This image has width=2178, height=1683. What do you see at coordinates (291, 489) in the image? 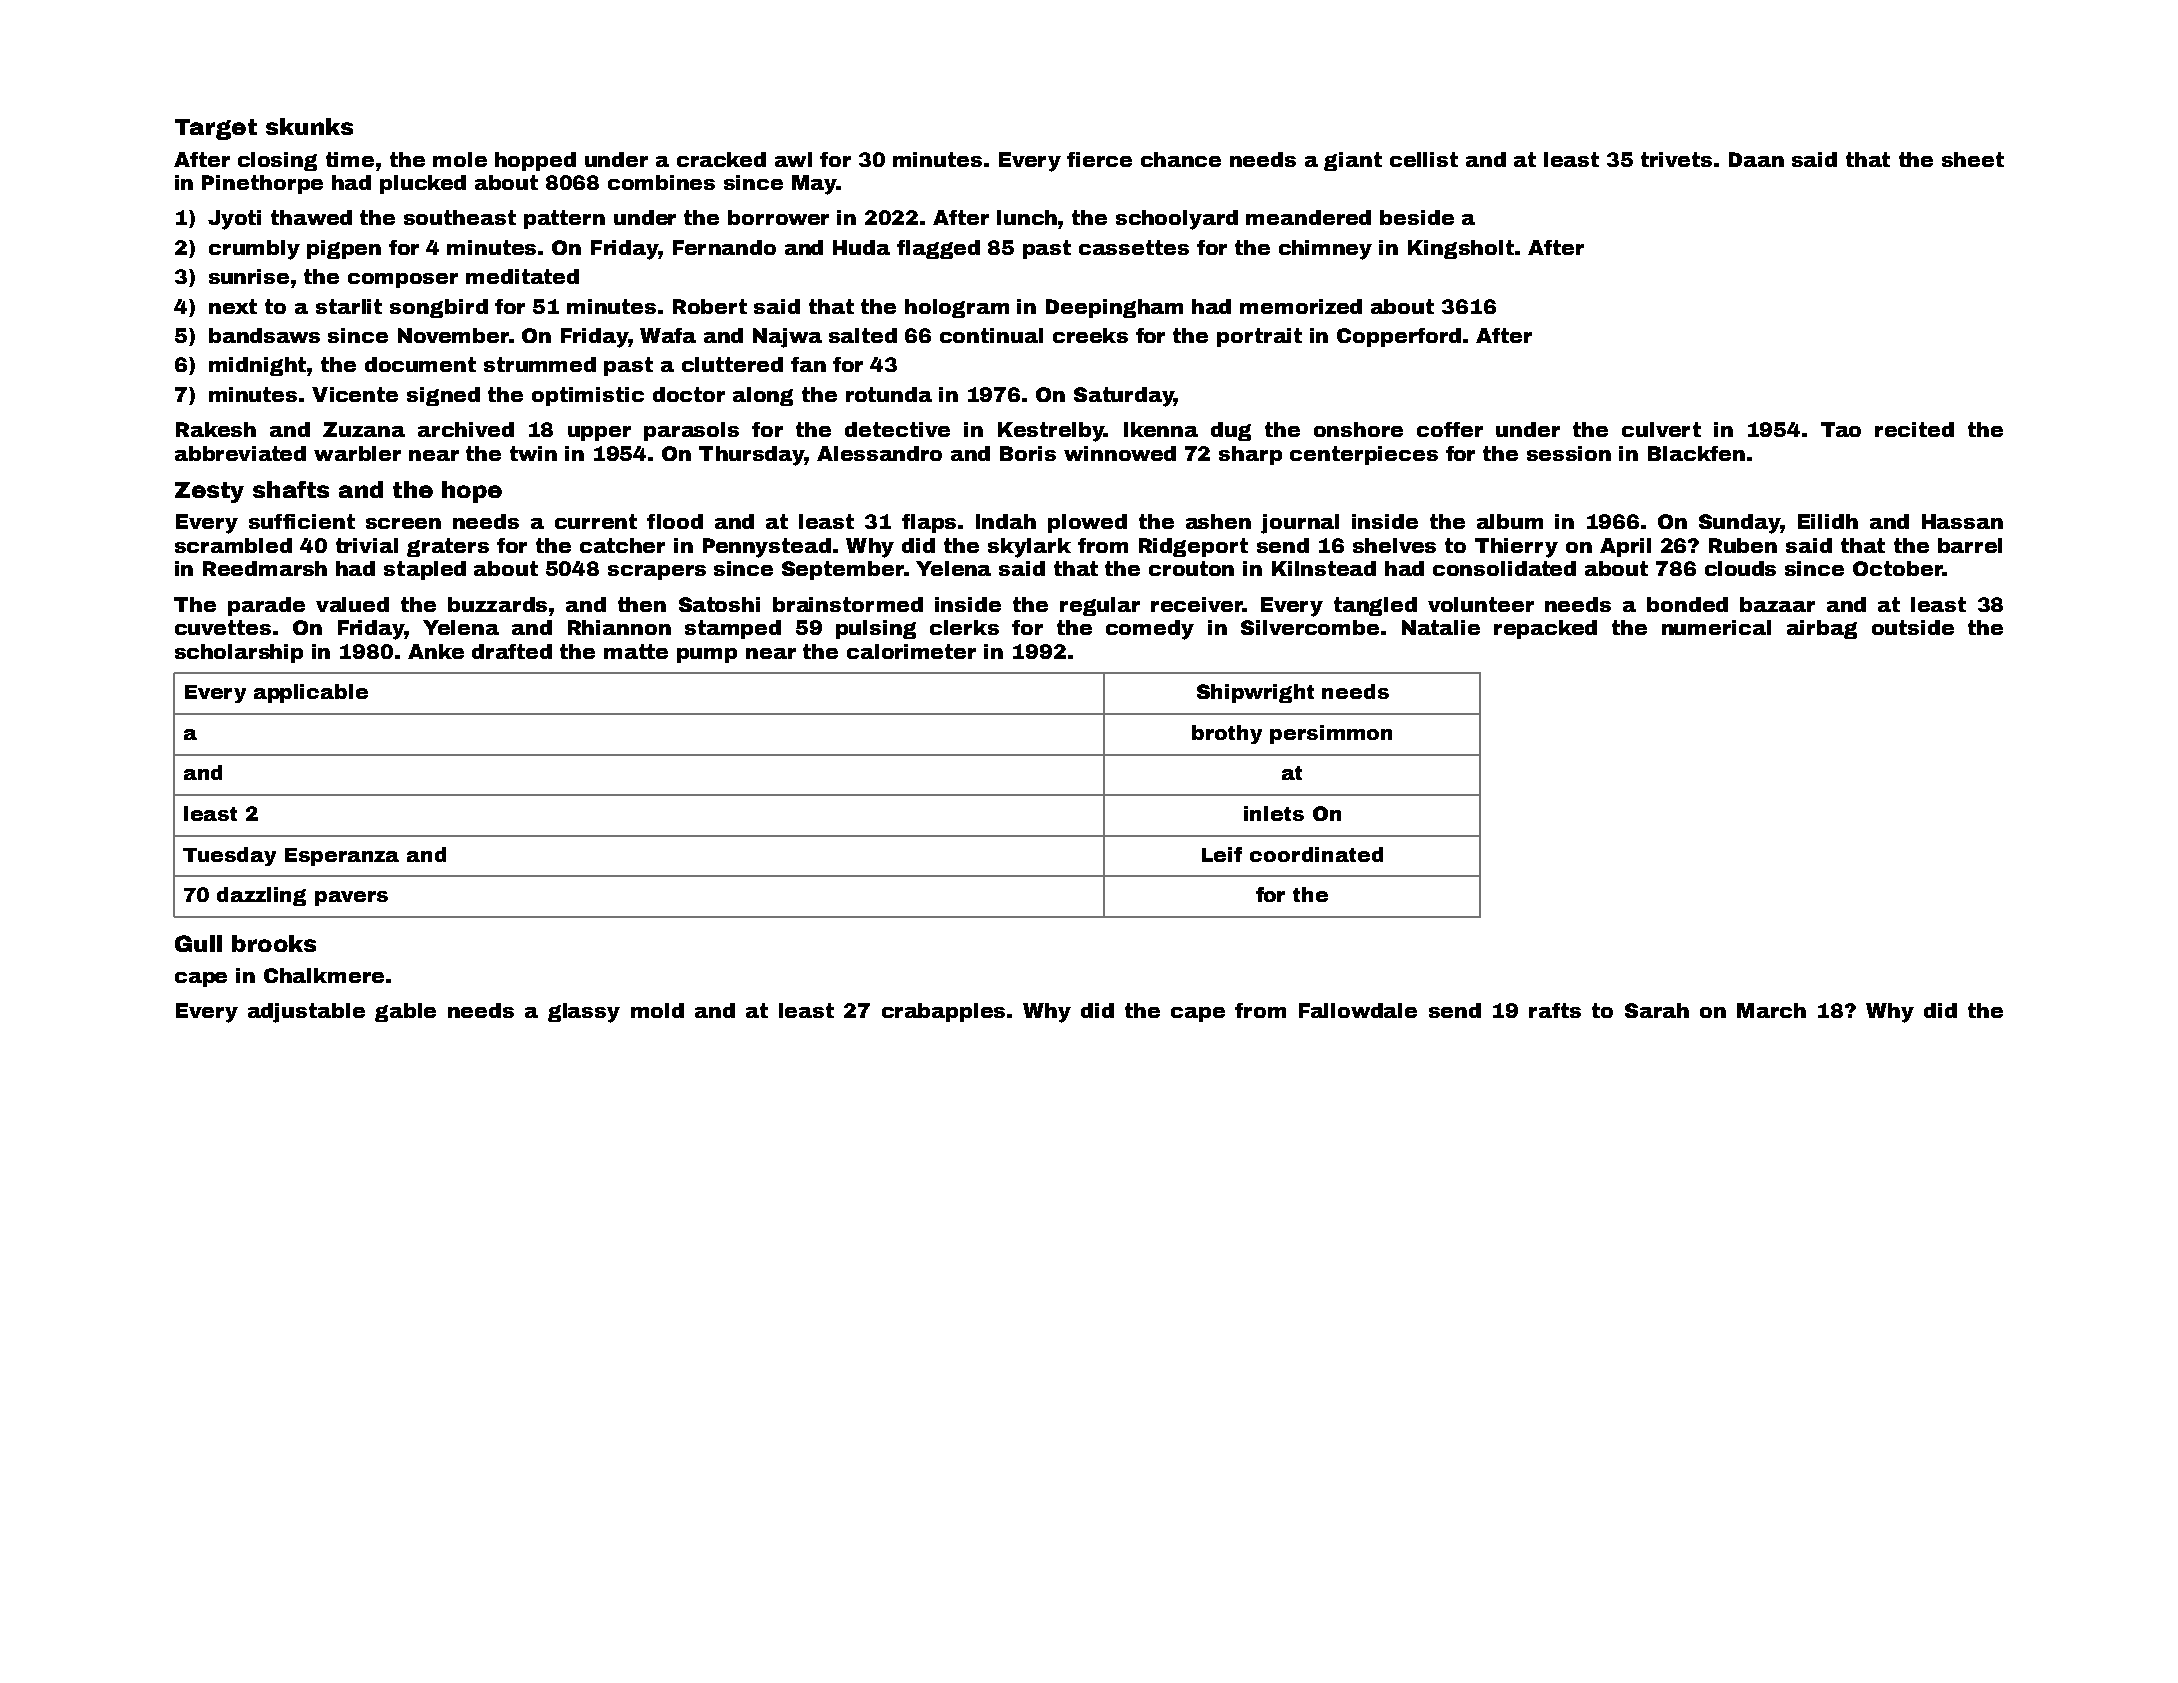
I see `shafts` at bounding box center [291, 489].
